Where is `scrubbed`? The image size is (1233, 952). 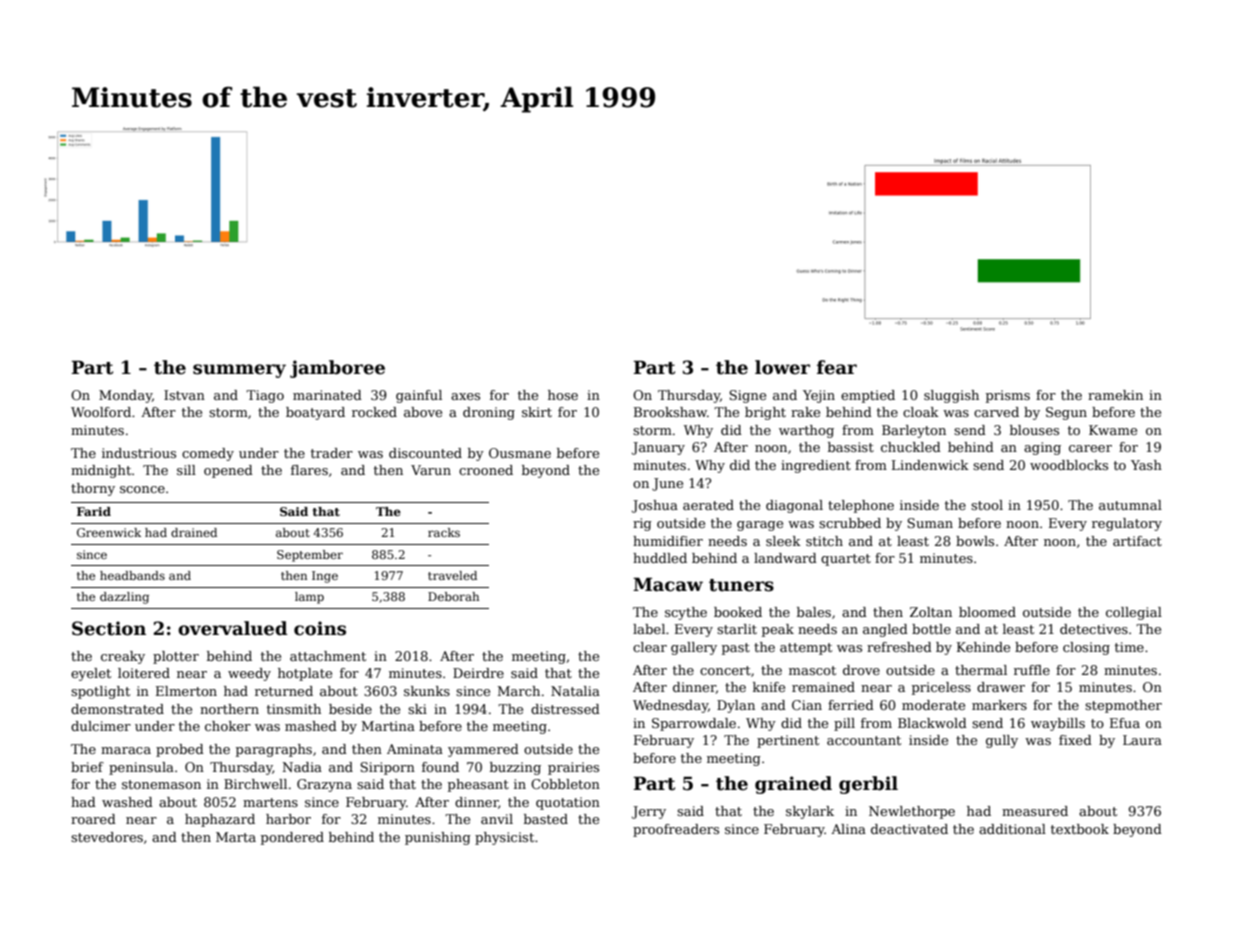 scrubbed is located at coordinates (850, 523).
